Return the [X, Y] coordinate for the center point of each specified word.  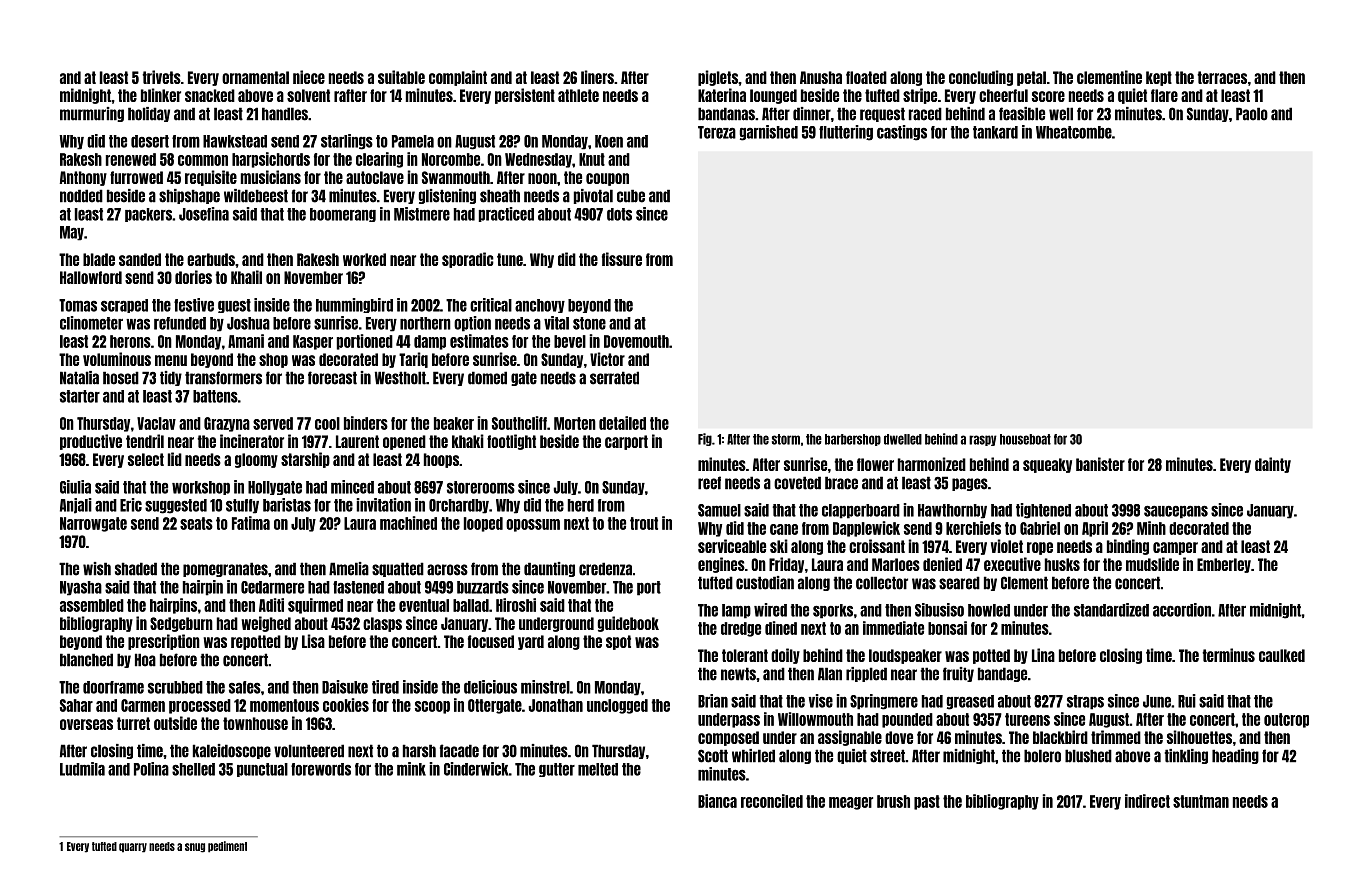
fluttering [846, 133]
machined [408, 523]
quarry [133, 848]
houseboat [1025, 439]
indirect [1147, 801]
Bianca [717, 801]
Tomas [78, 305]
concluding [981, 78]
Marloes [896, 564]
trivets [161, 77]
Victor [607, 359]
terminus [1228, 655]
